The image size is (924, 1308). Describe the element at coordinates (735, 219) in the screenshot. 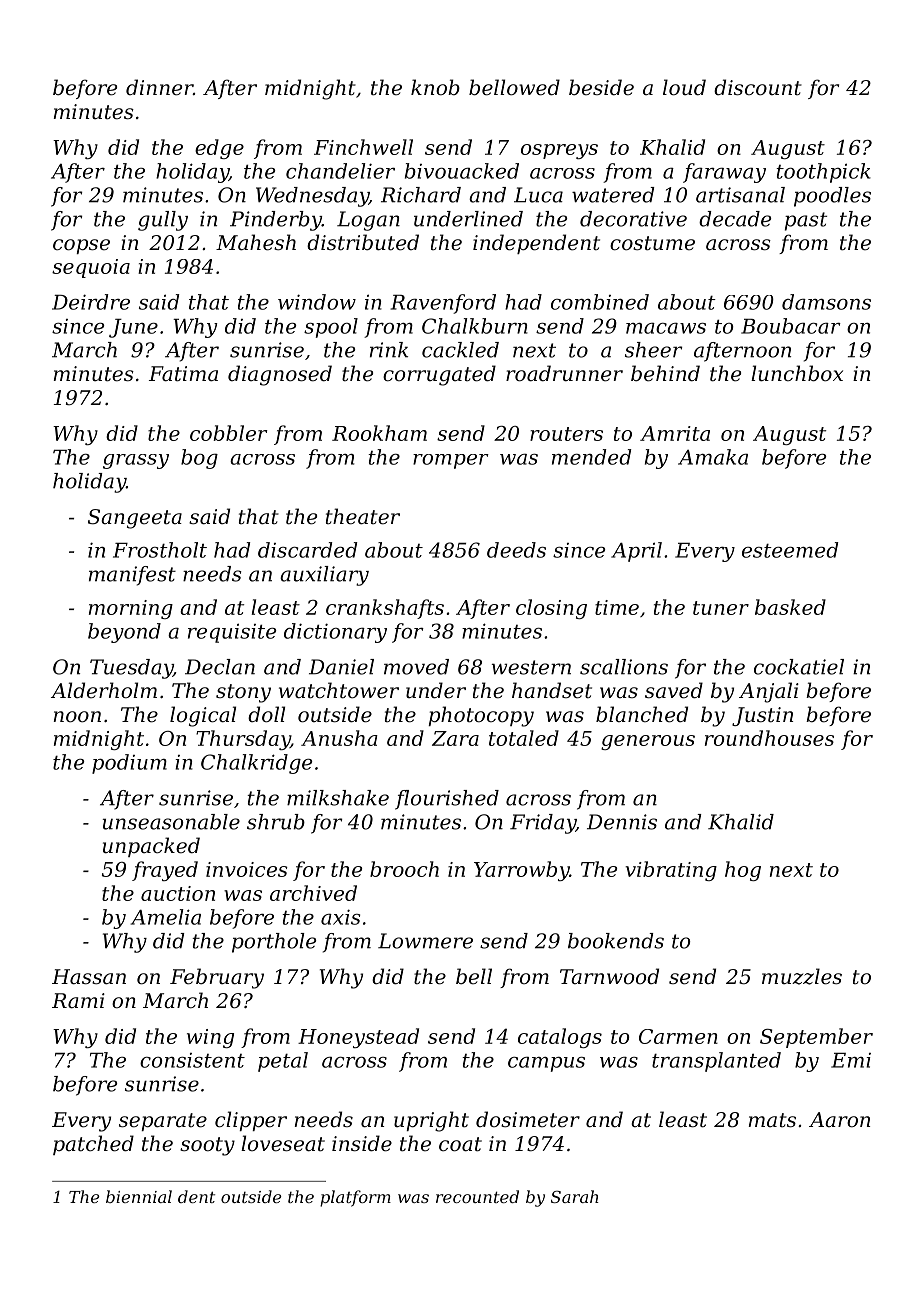

I see `decade` at that location.
